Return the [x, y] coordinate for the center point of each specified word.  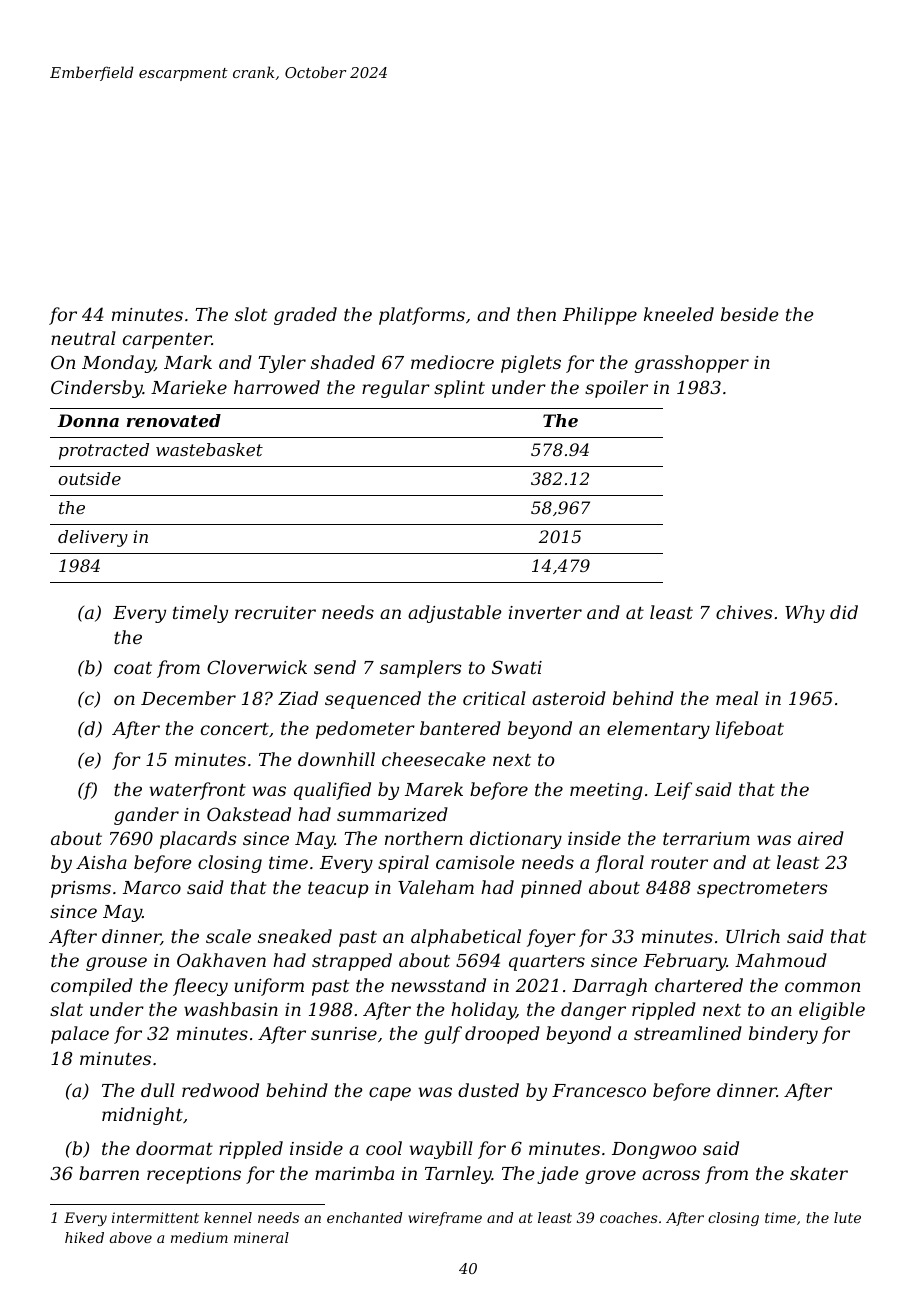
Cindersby [97, 389]
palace [80, 1035]
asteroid [569, 698]
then [536, 314]
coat [133, 668]
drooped [502, 1035]
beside [749, 314]
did [844, 612]
